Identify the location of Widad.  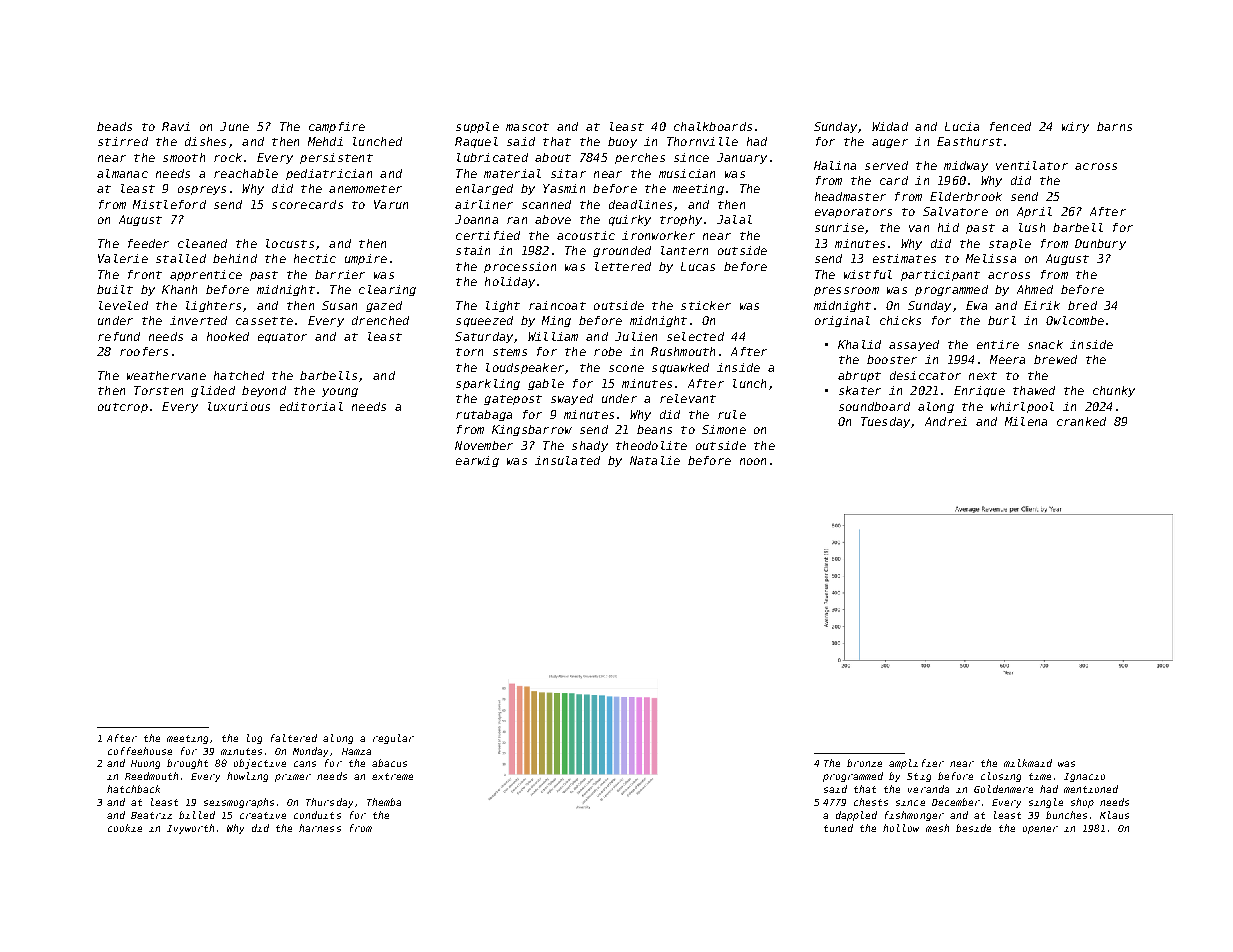
(890, 126).
